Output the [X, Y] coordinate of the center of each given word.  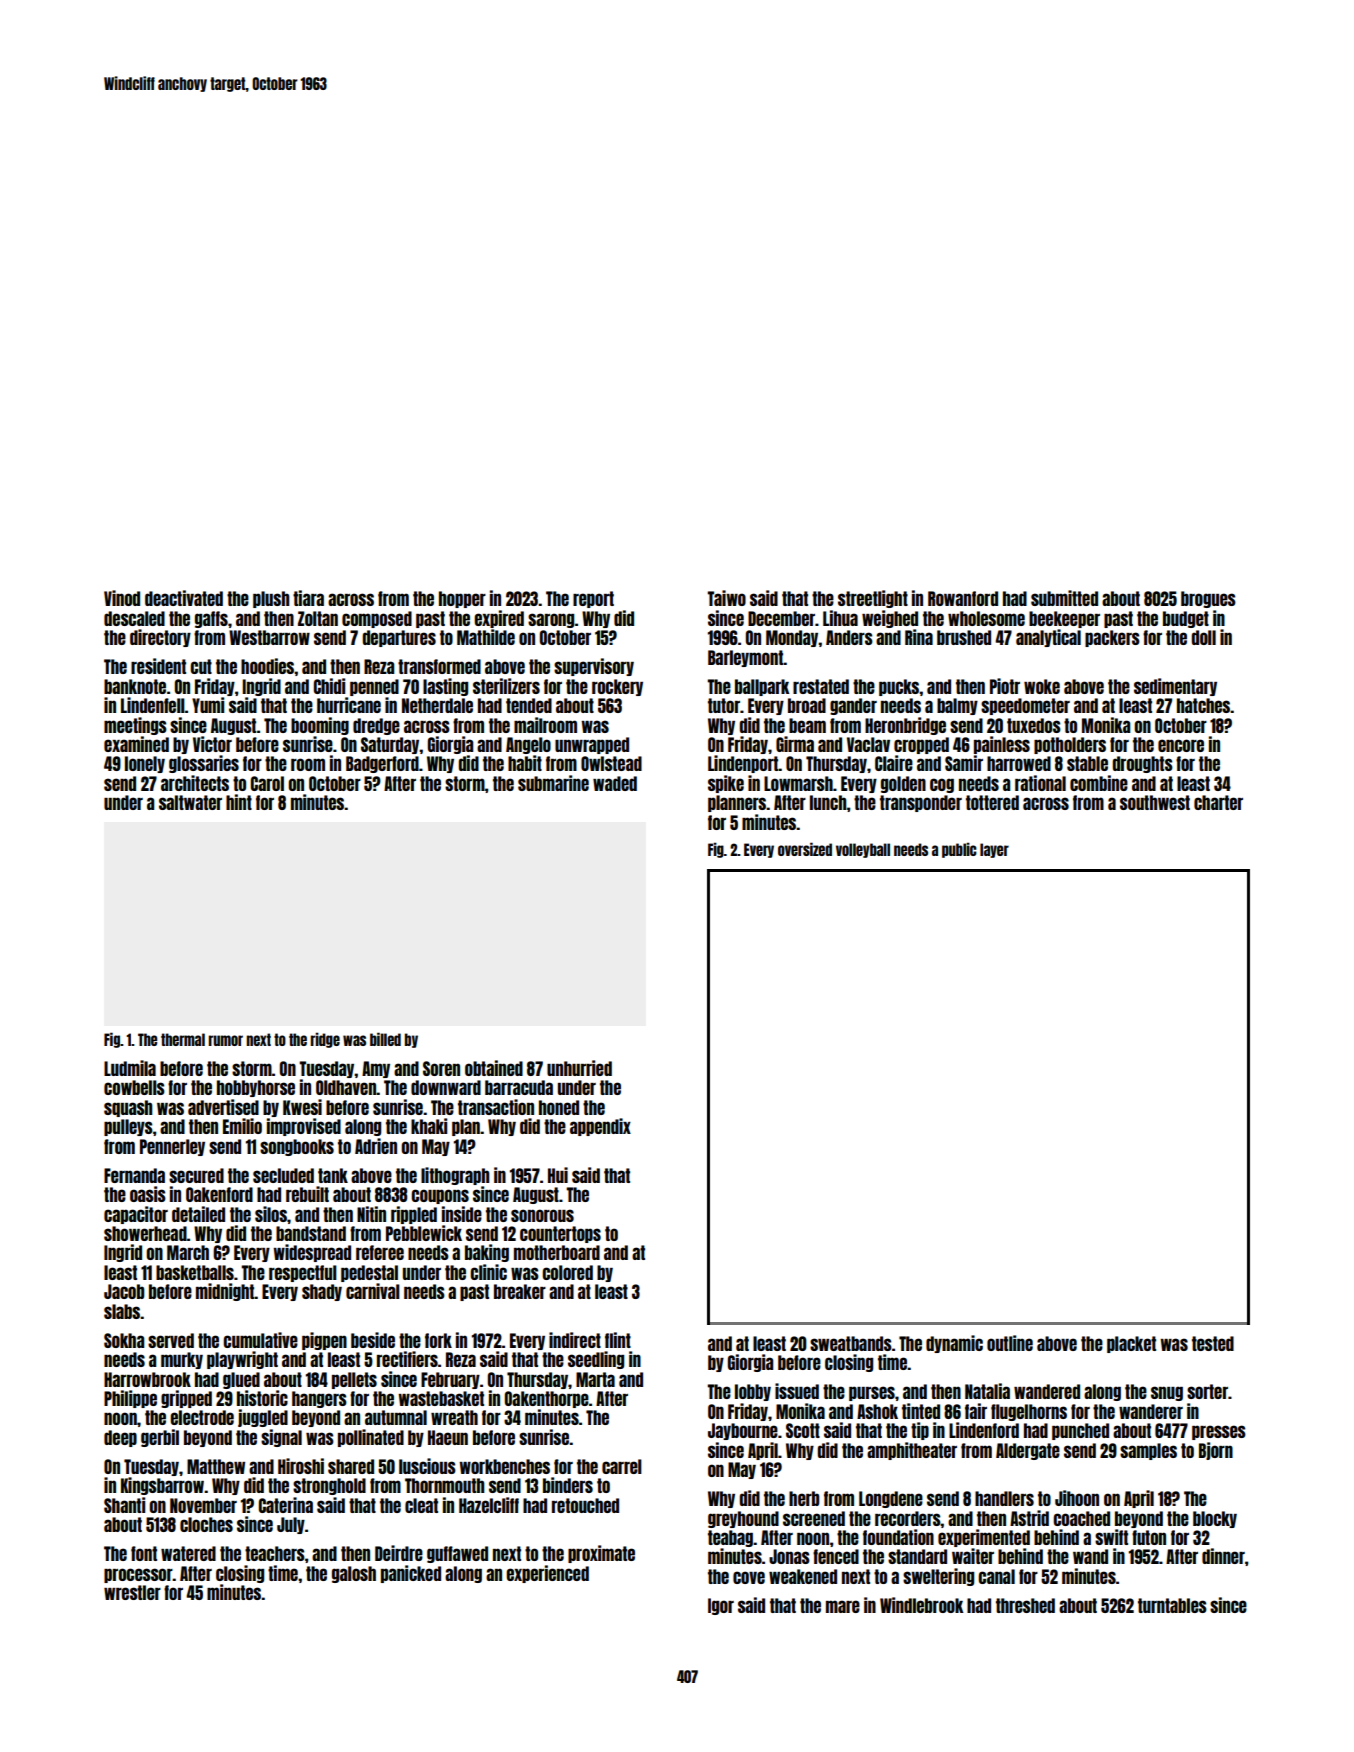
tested [1213, 1343]
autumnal [396, 1417]
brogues [1208, 599]
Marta [595, 1379]
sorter [1207, 1391]
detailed [198, 1214]
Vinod [122, 598]
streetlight [873, 599]
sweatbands [851, 1343]
